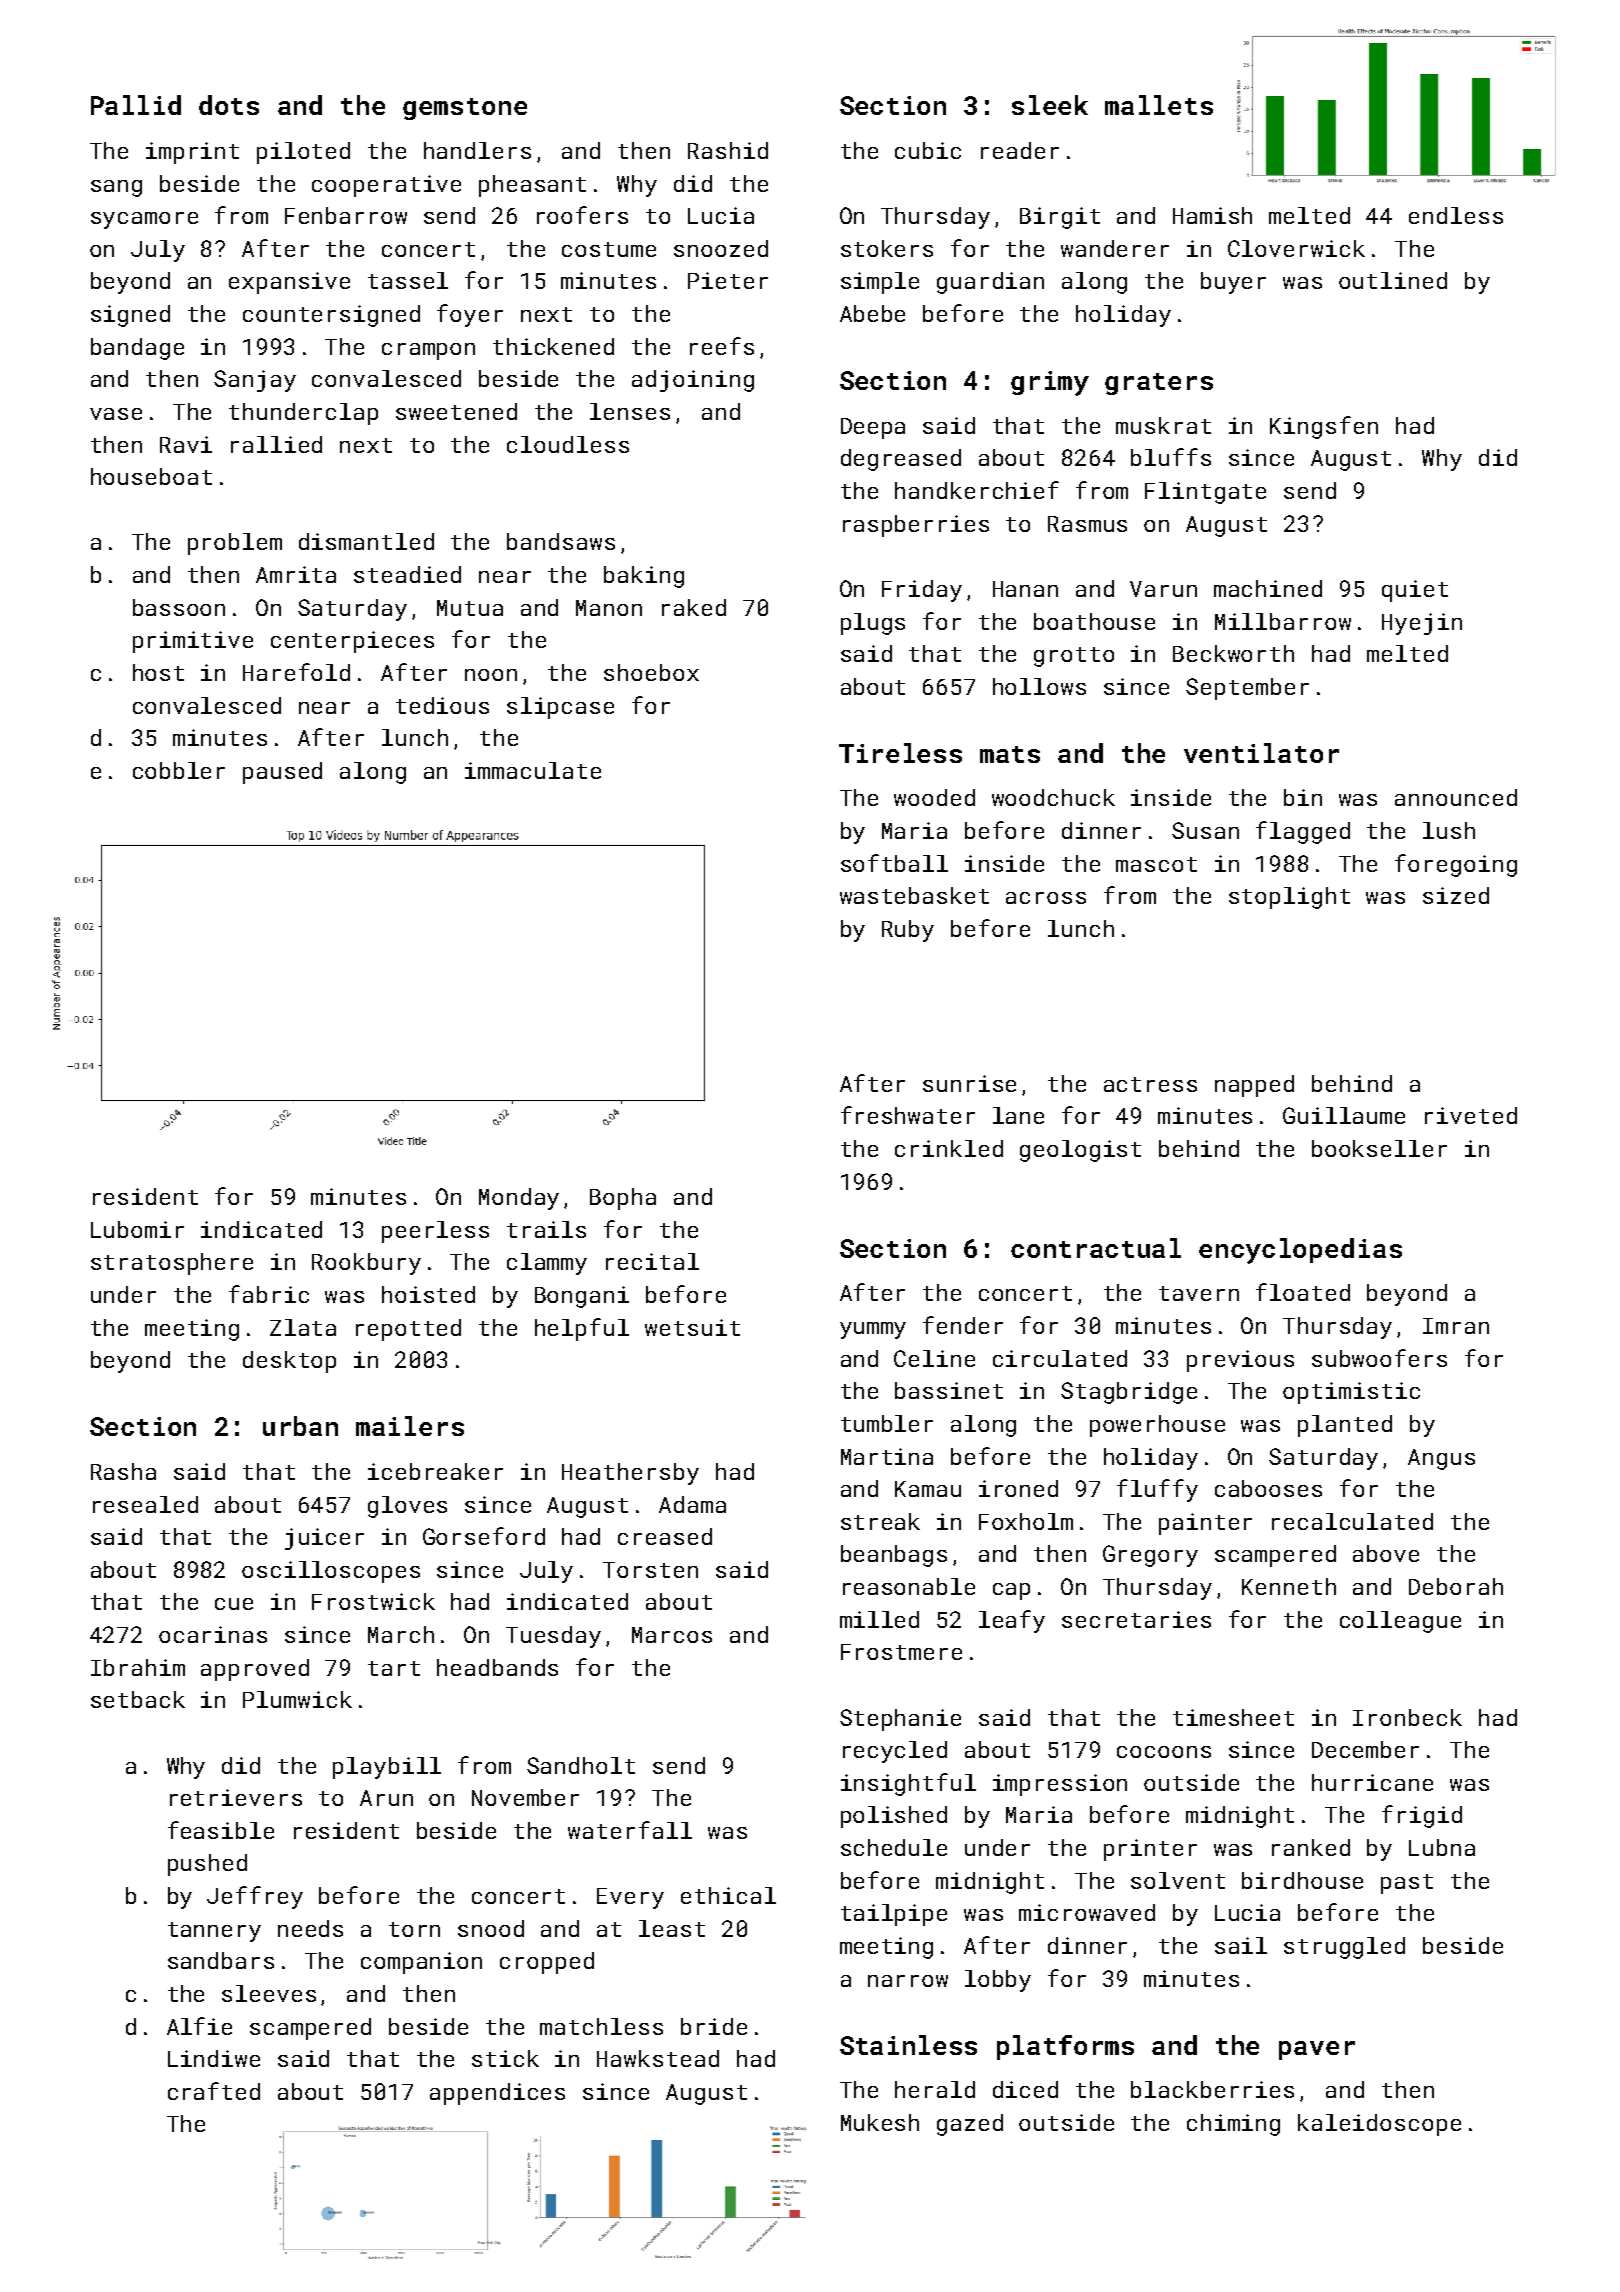 Image resolution: width=1620 pixels, height=2292 pixels. Describe the element at coordinates (1080, 1151) in the screenshot. I see `geologist` at that location.
